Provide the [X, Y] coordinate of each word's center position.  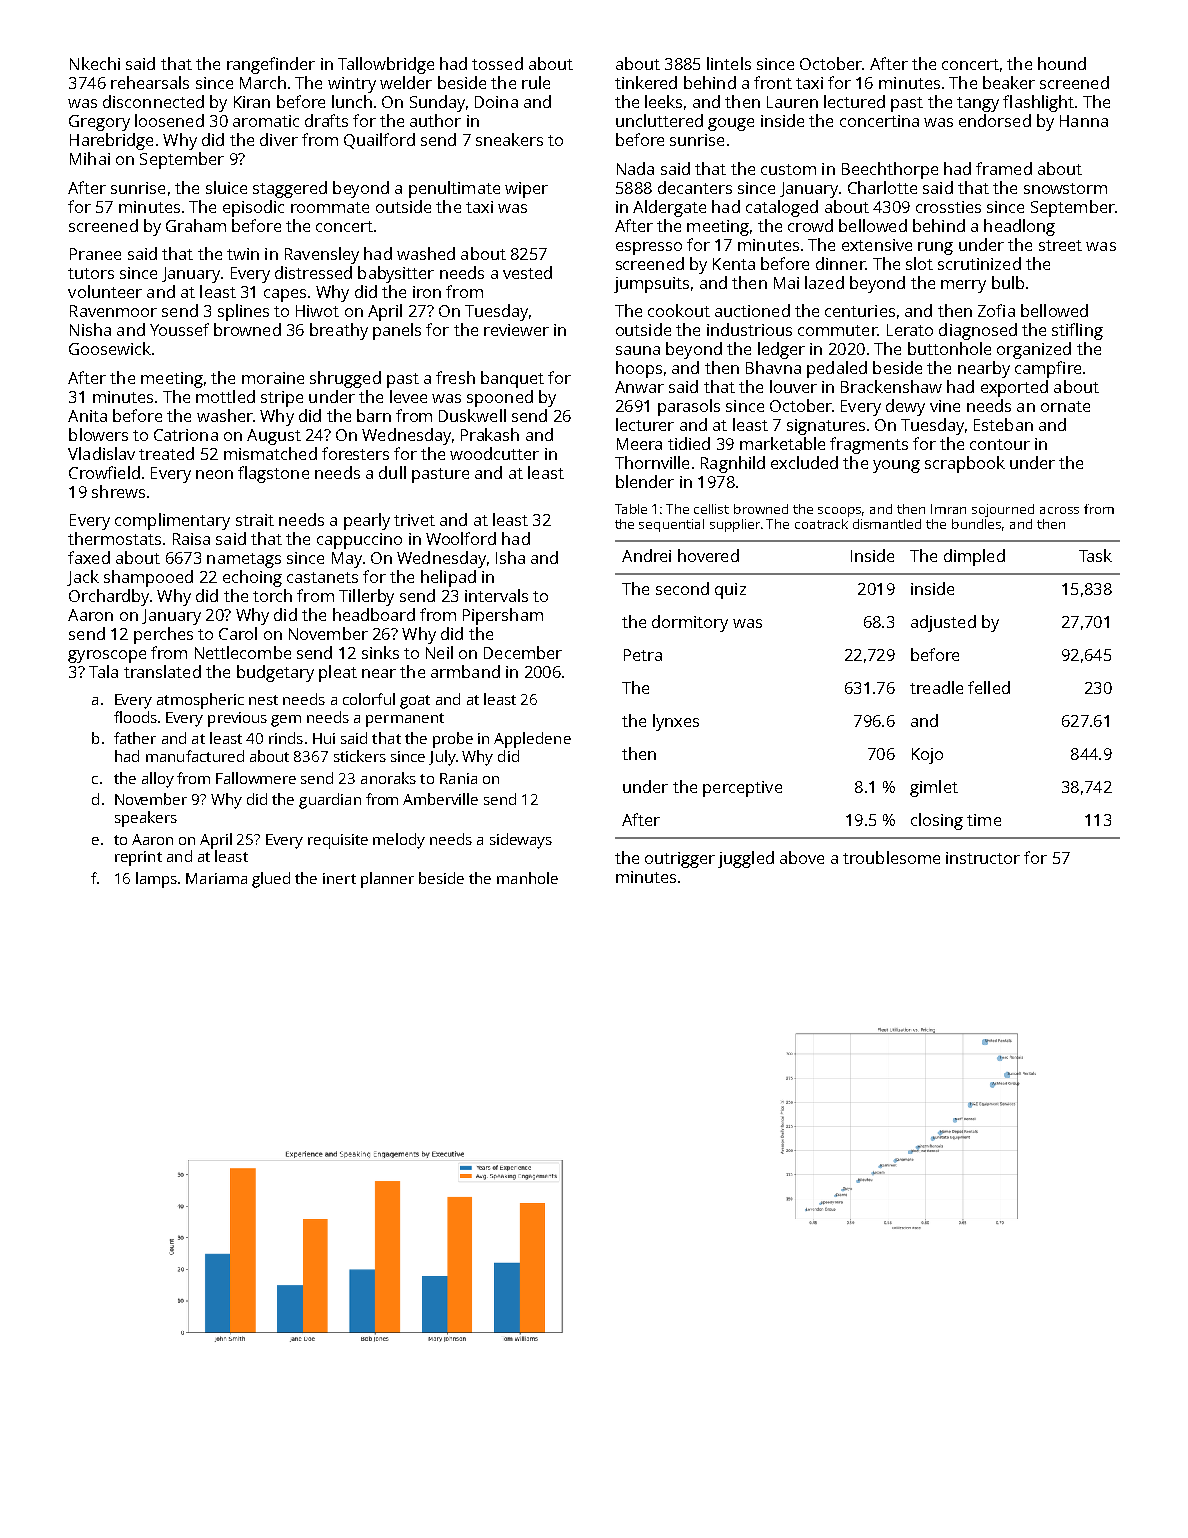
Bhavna [773, 367]
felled [989, 687]
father [135, 738]
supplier [735, 525]
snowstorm [1065, 188]
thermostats [114, 538]
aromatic [266, 121]
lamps [156, 880]
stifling [1077, 331]
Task [1095, 555]
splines [243, 312]
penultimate [454, 189]
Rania [458, 778]
